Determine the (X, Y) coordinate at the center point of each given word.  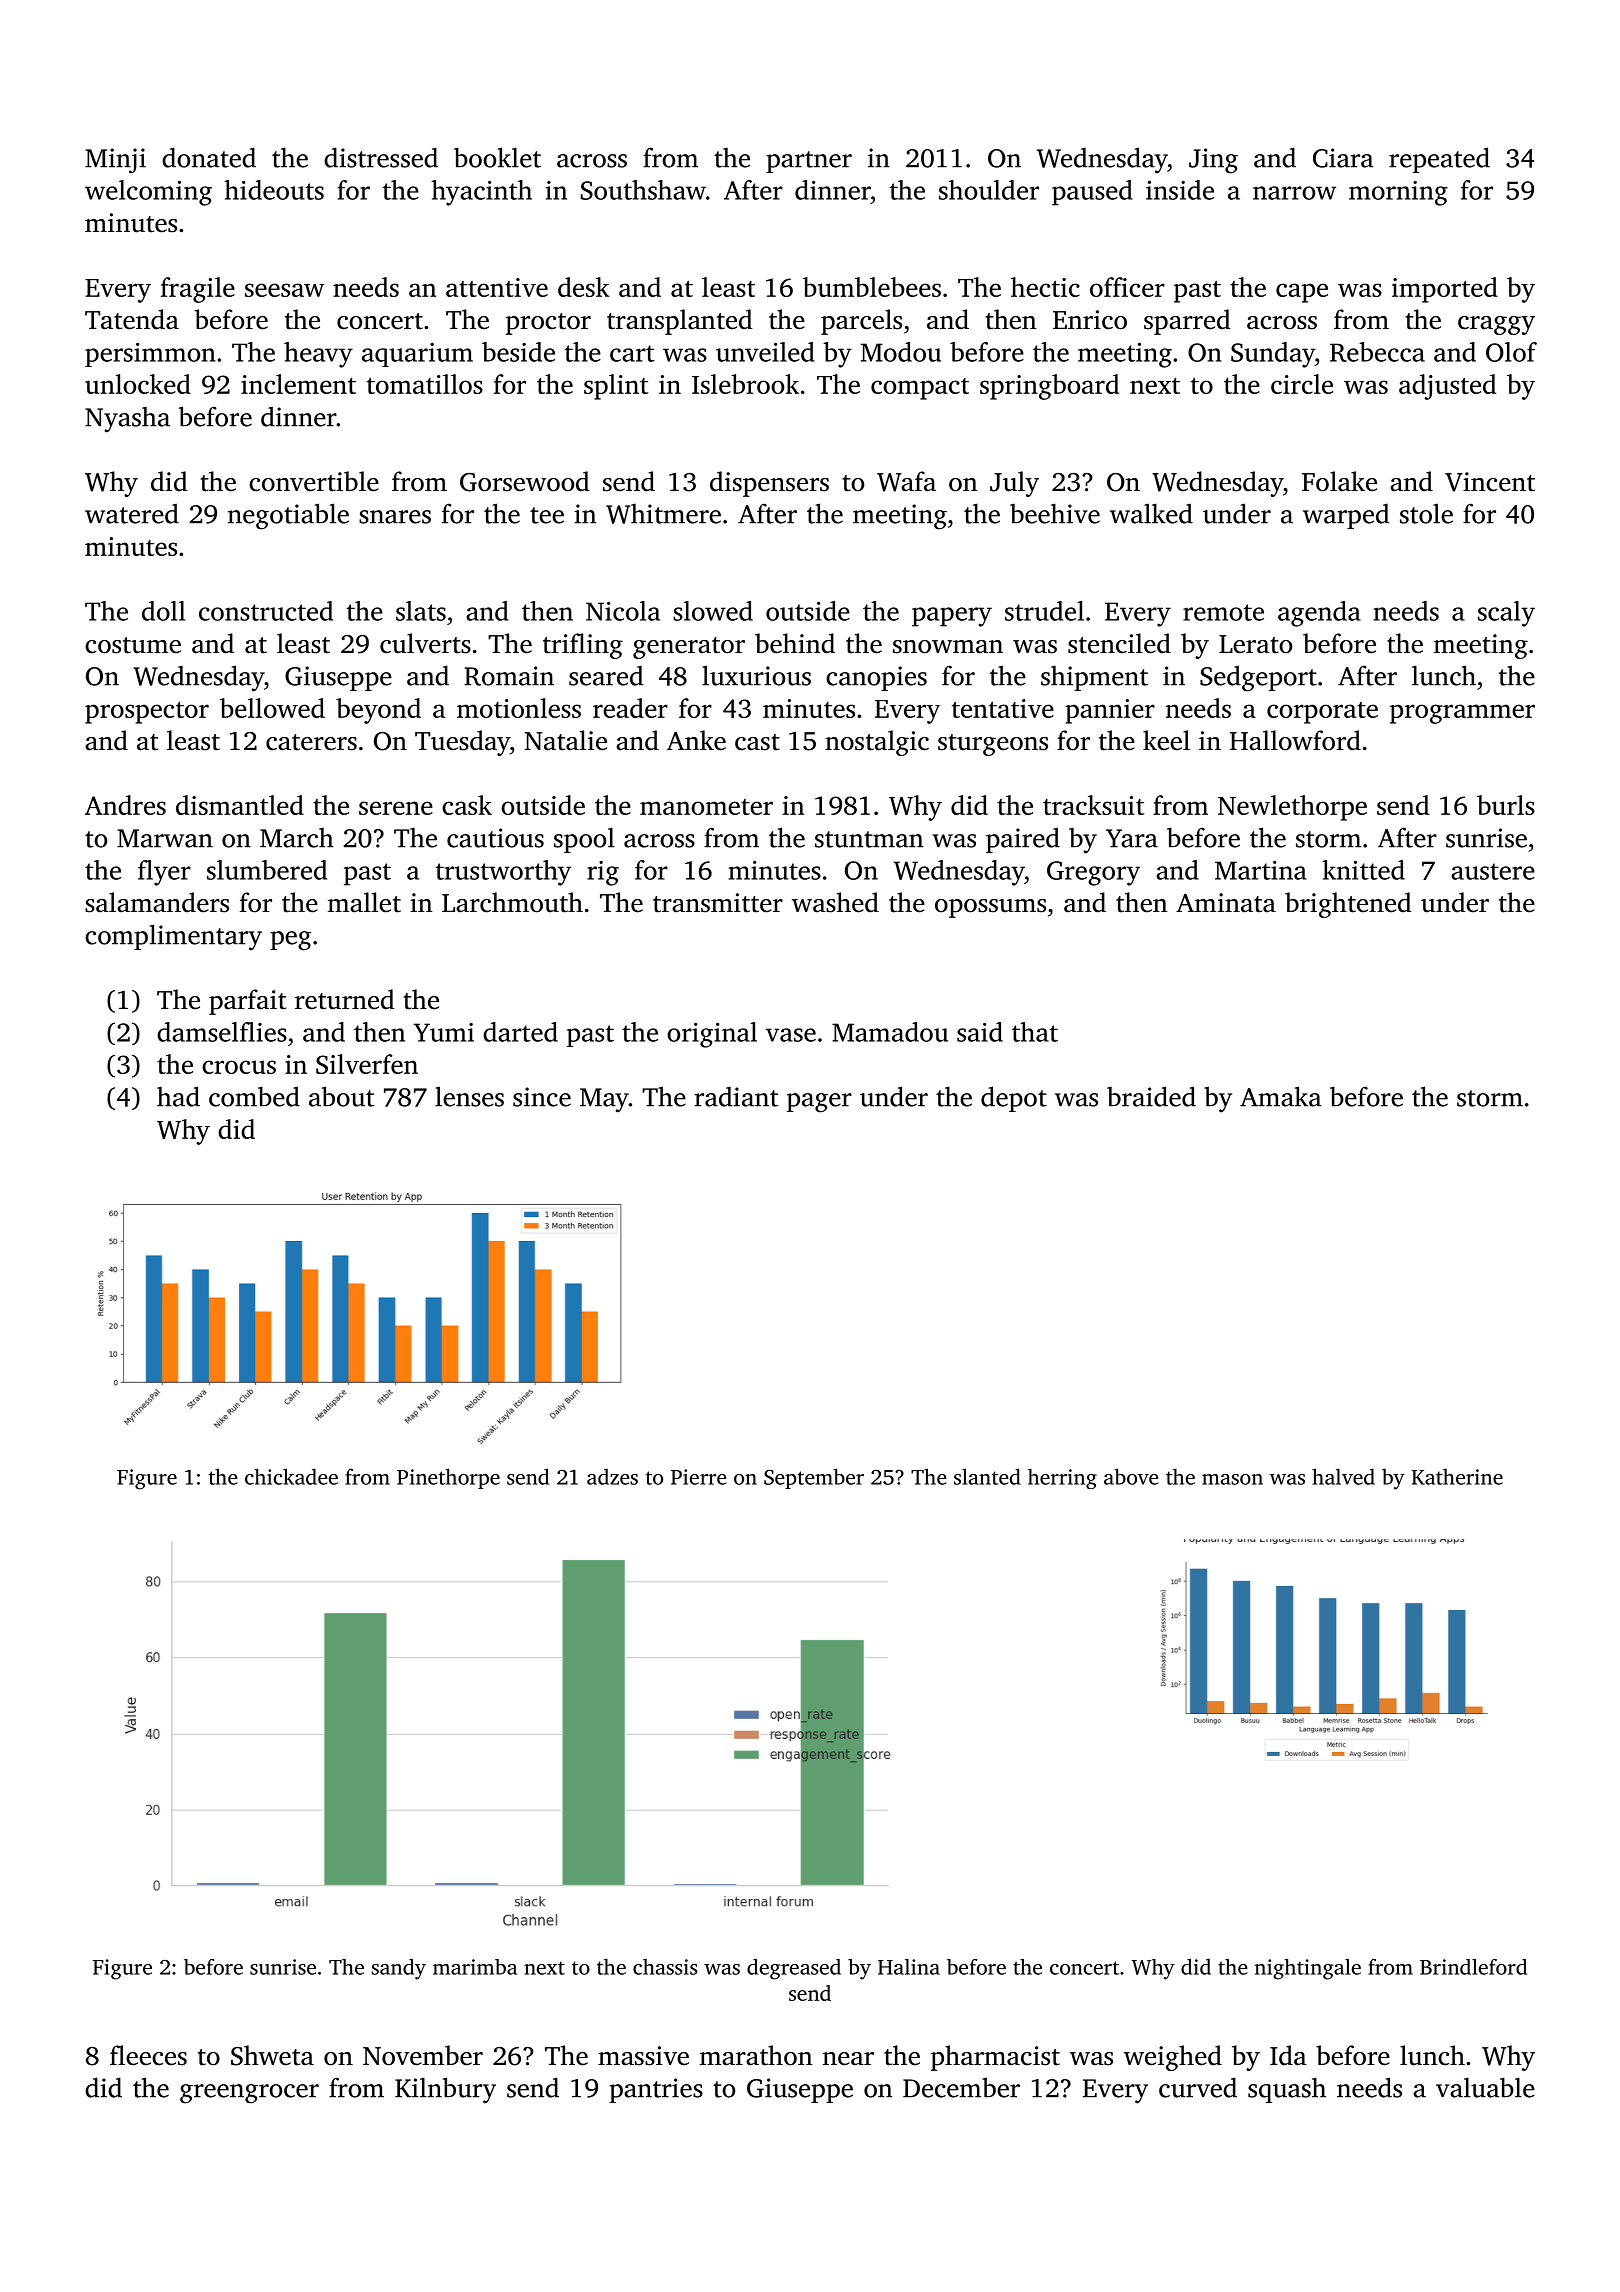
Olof (1511, 352)
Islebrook (745, 384)
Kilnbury (445, 2090)
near (848, 2059)
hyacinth (481, 193)
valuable (1485, 2087)
